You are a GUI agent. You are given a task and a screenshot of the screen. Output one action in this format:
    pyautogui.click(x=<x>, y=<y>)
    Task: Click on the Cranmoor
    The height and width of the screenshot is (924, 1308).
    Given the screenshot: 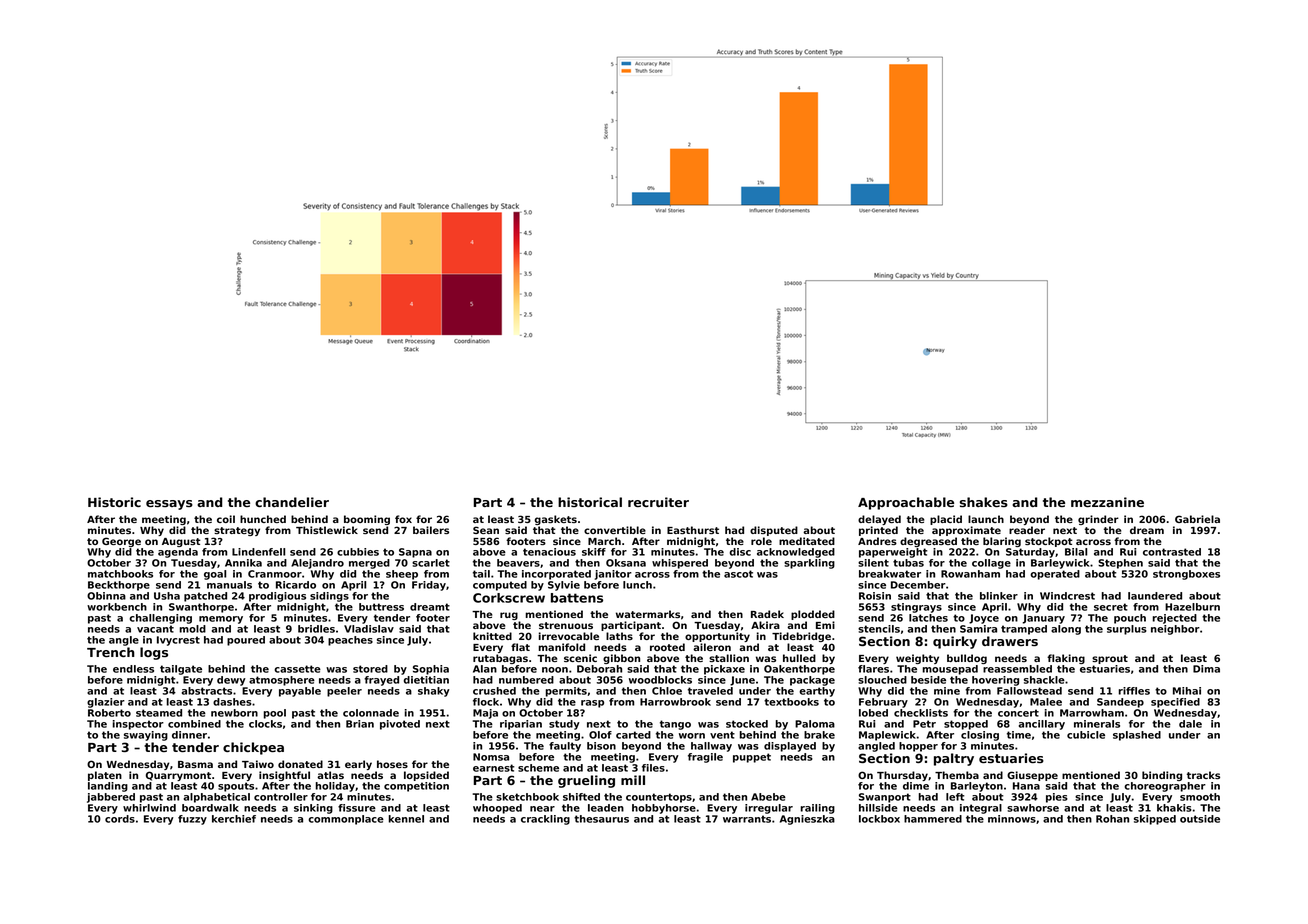 What is the action you would take?
    pyautogui.click(x=275, y=574)
